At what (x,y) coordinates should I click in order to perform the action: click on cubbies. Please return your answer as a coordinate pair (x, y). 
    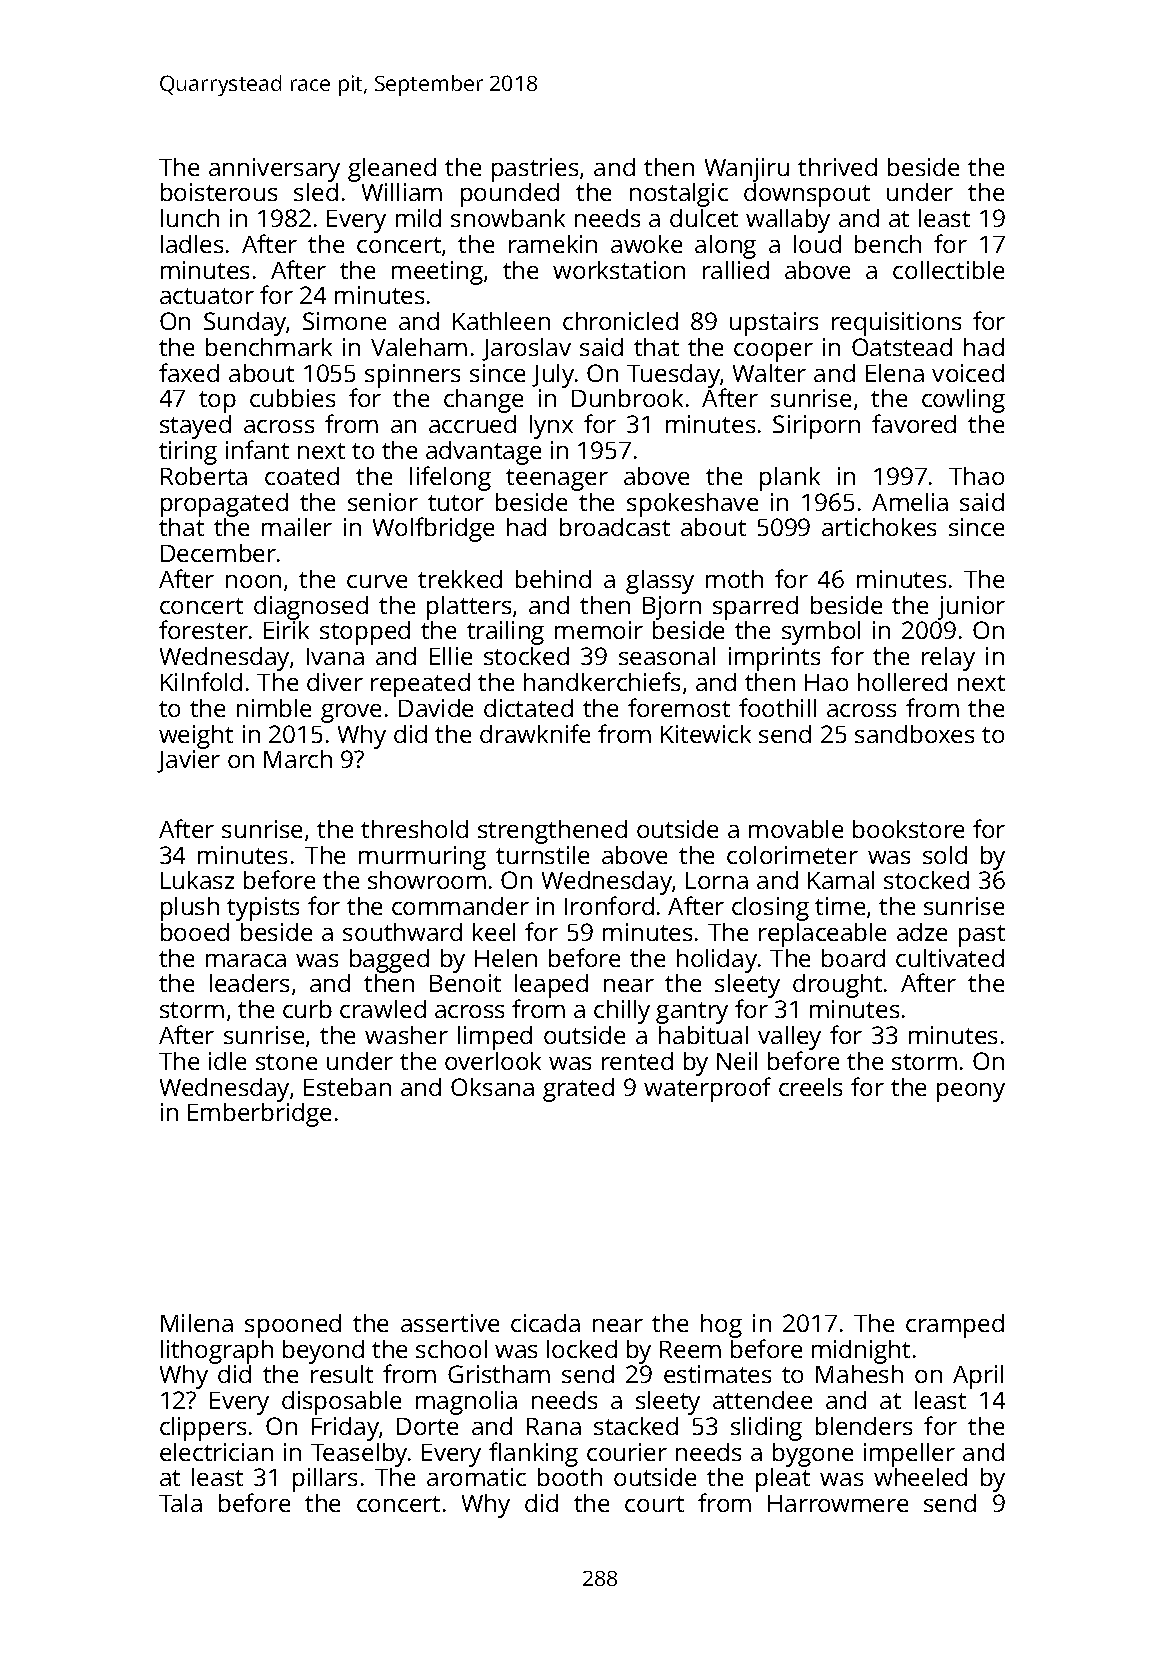
    Looking at the image, I should click on (292, 398).
